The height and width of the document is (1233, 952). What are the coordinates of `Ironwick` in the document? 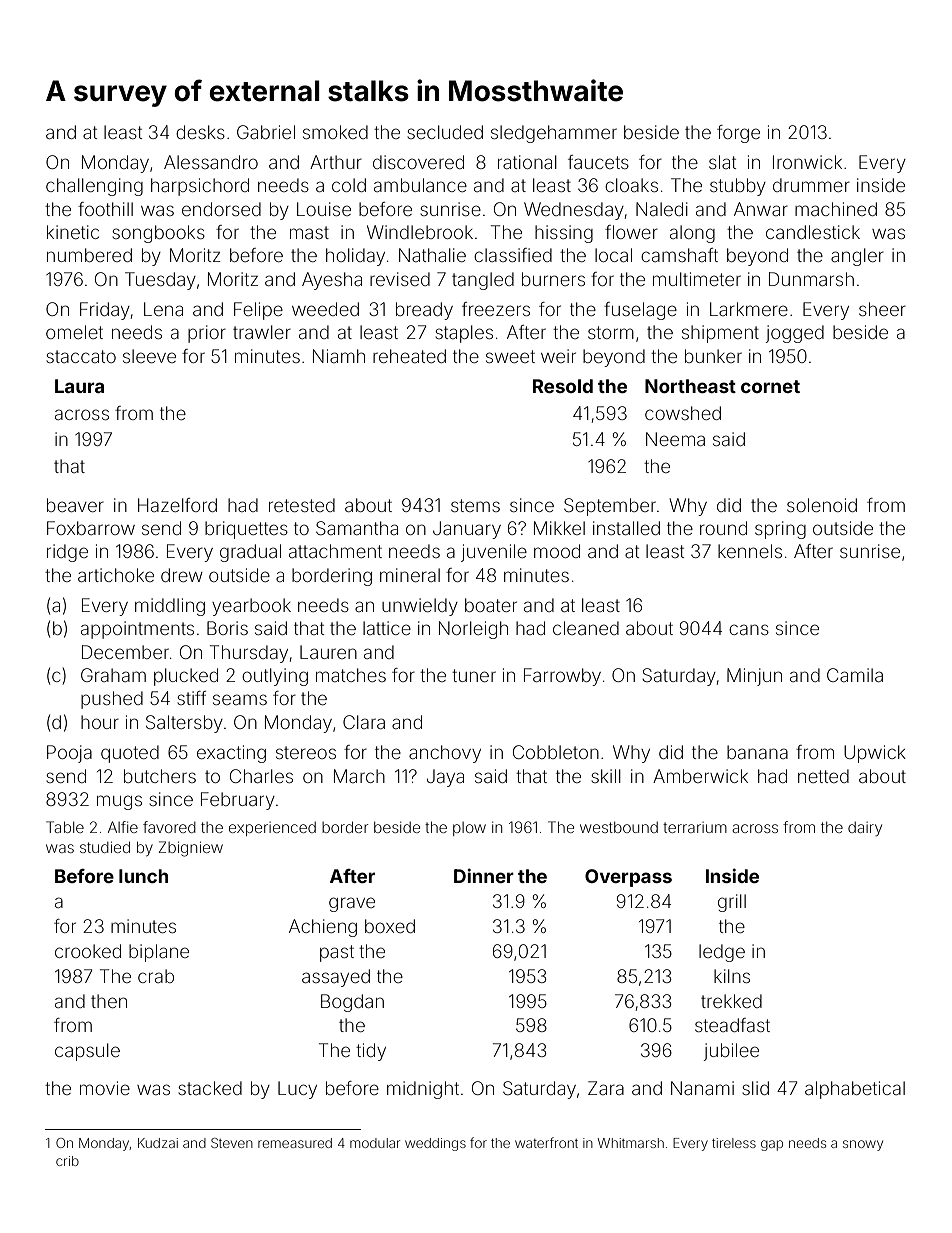 It's located at (807, 162).
